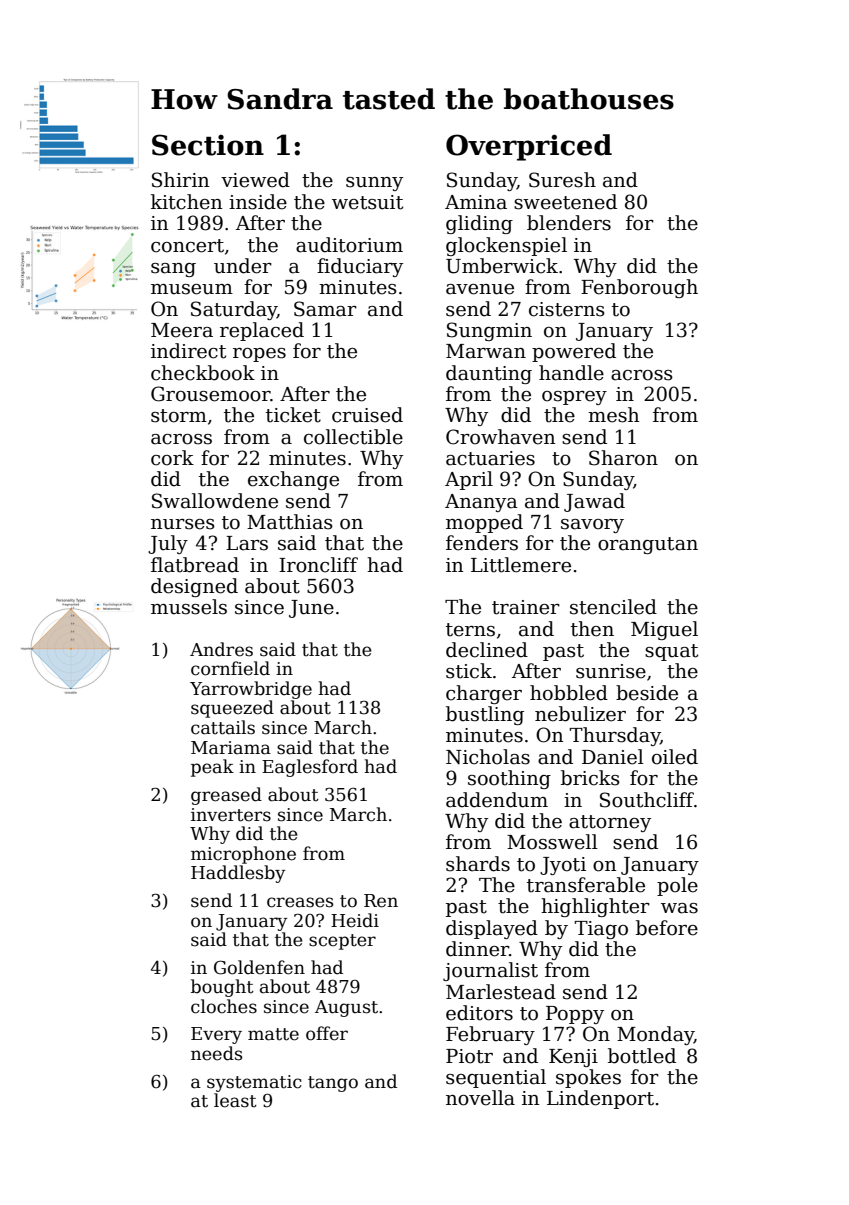  Describe the element at coordinates (482, 543) in the document. I see `fenders` at that location.
